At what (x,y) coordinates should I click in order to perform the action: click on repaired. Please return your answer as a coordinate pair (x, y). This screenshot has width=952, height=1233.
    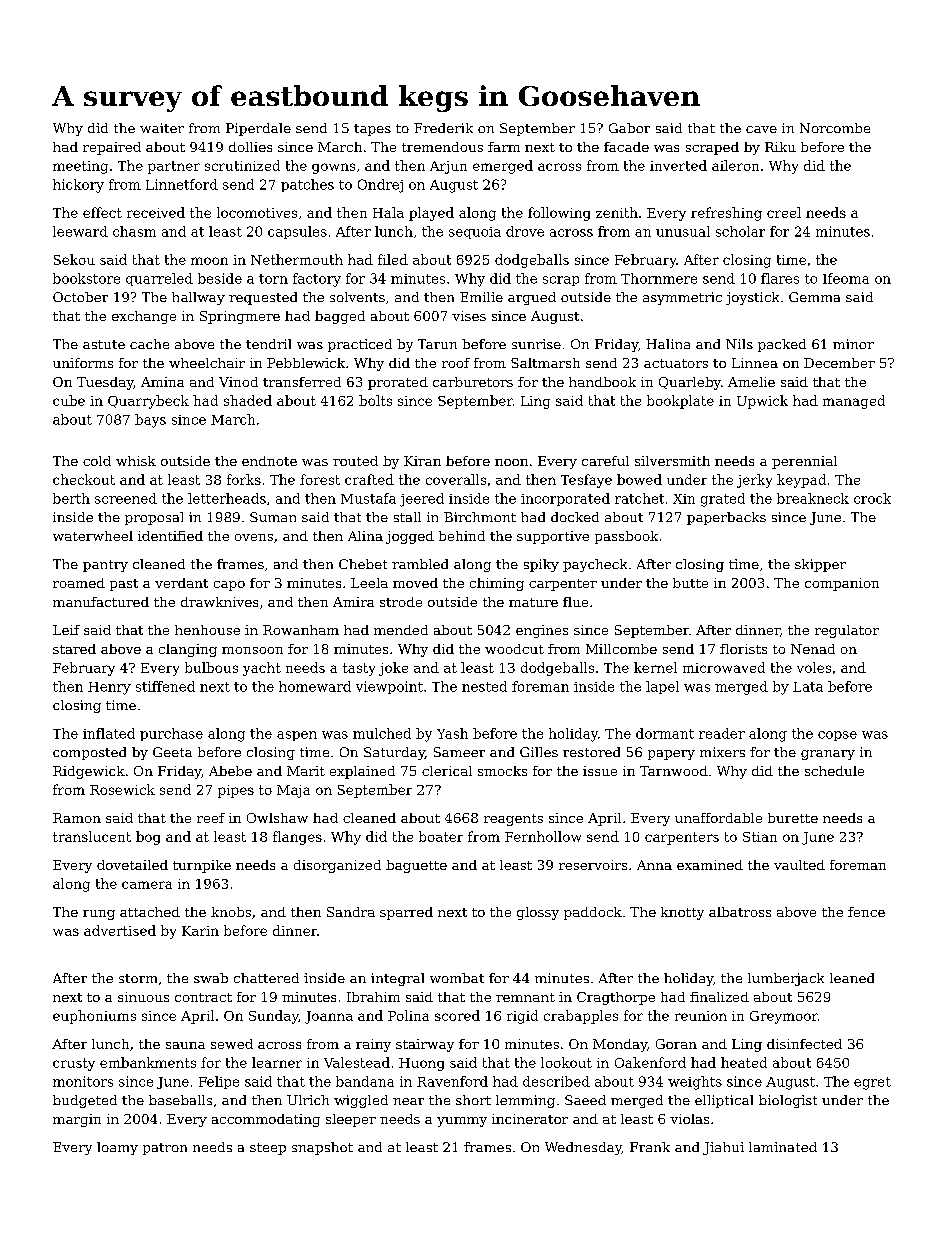
    Looking at the image, I should click on (112, 148).
